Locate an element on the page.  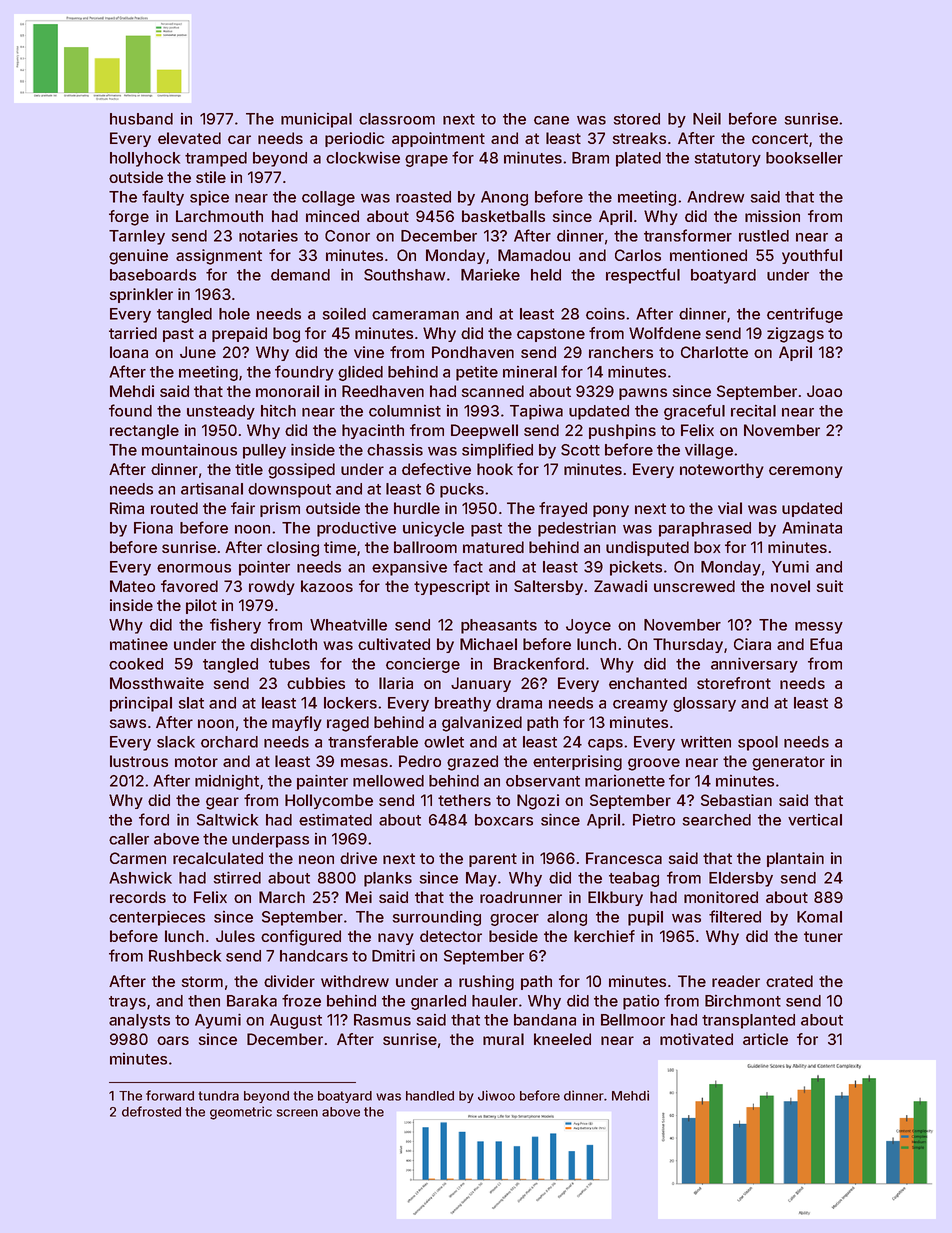
bookseller is located at coordinates (804, 158).
